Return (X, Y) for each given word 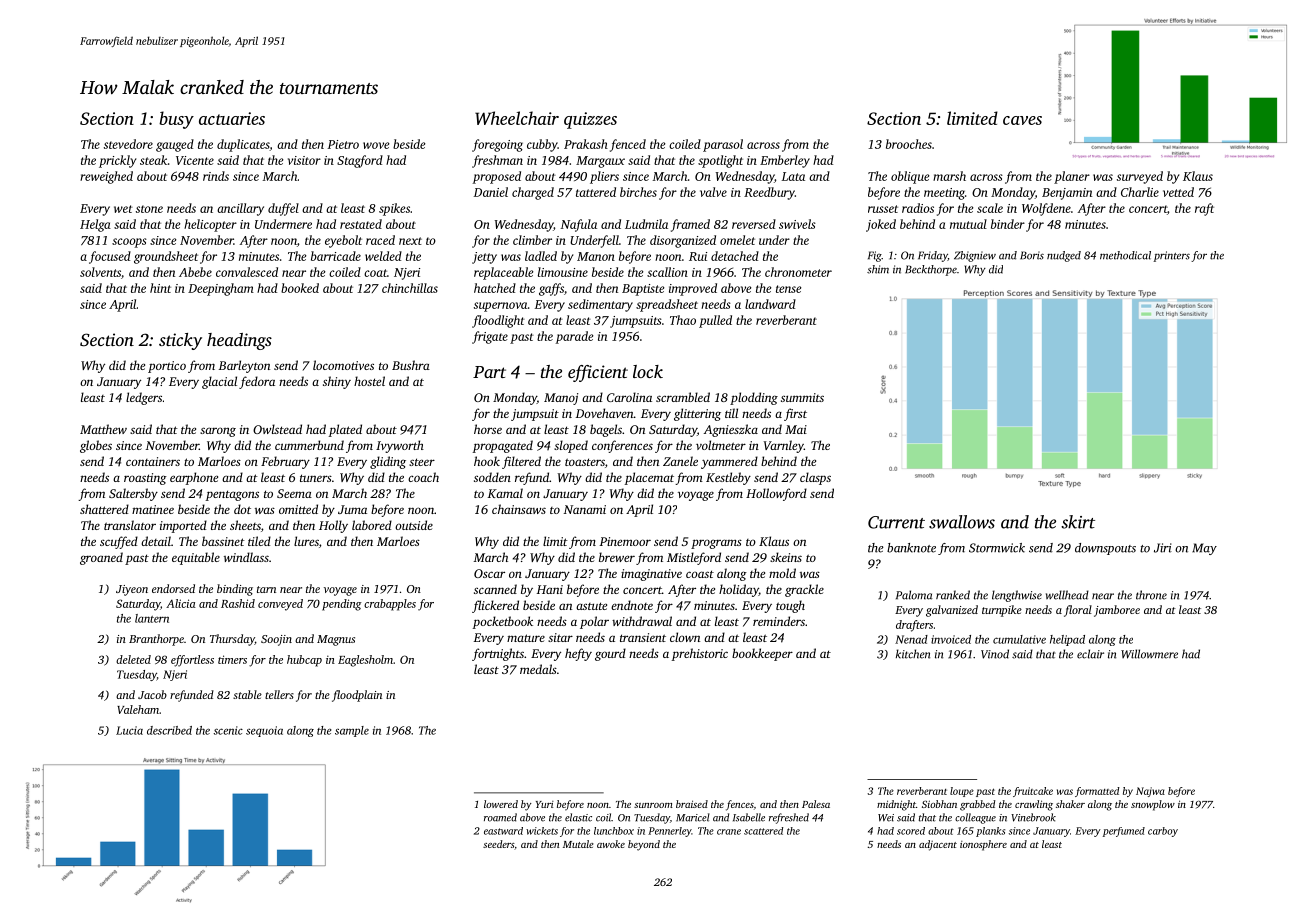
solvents (100, 272)
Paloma (914, 595)
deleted (133, 659)
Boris (1032, 255)
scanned (495, 589)
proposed (497, 177)
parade (574, 337)
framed (690, 225)
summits (802, 397)
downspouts (1105, 549)
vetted (1178, 192)
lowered (501, 804)
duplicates (243, 145)
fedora (257, 382)
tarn (266, 589)
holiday (739, 590)
